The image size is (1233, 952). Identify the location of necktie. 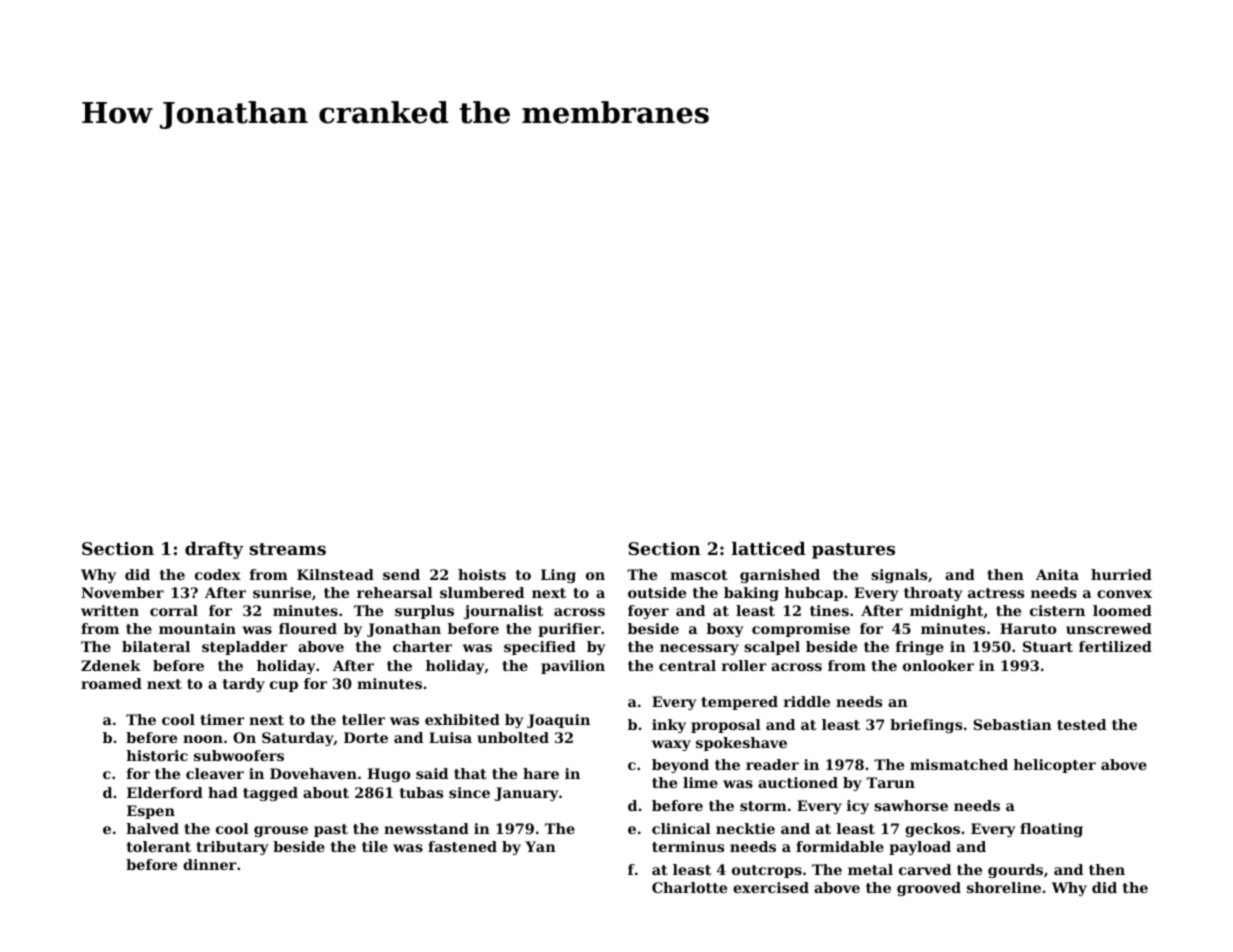
(745, 828).
